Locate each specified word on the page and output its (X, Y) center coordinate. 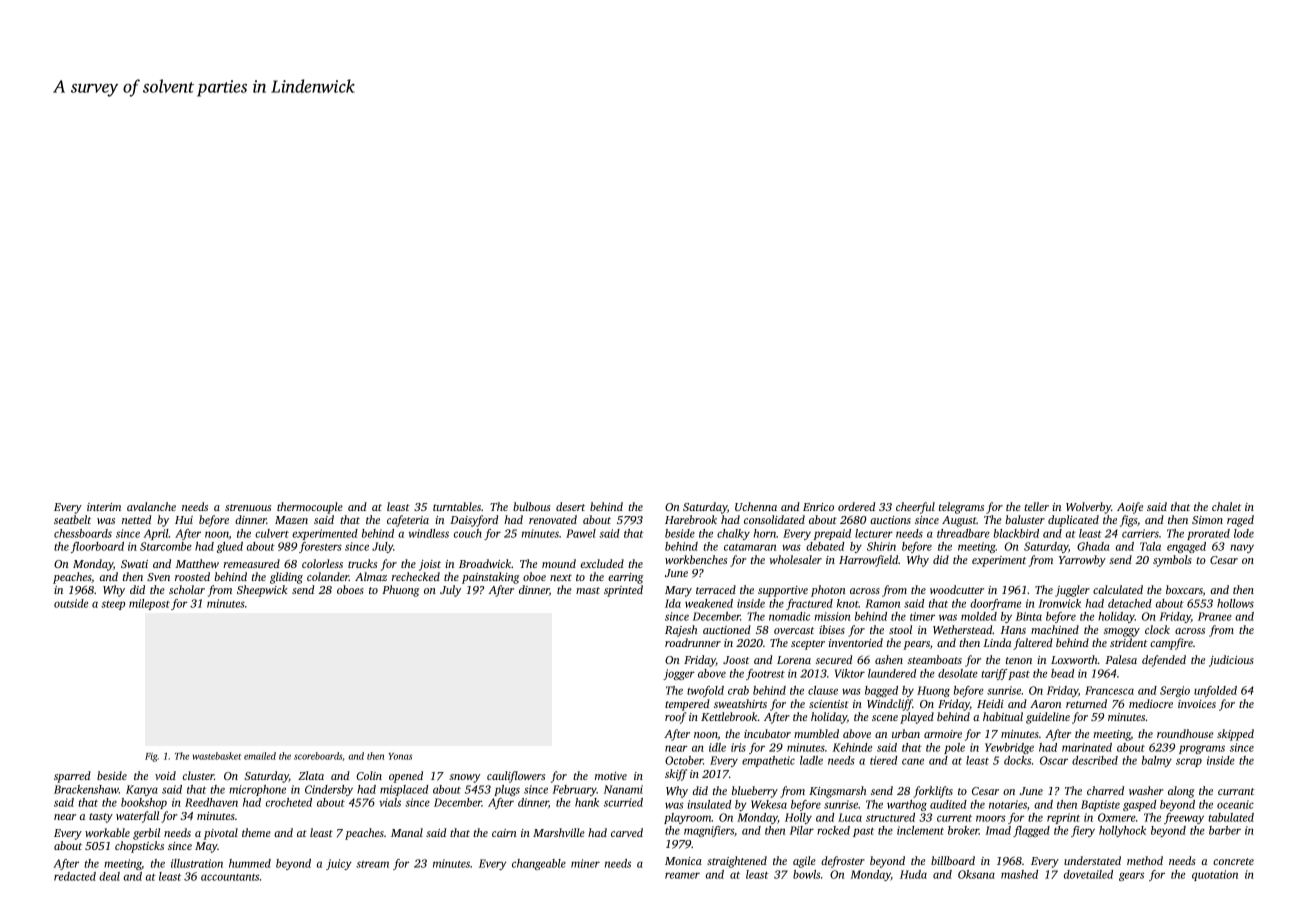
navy (1242, 548)
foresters (320, 547)
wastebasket (217, 756)
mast (588, 590)
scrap (1189, 762)
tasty (101, 818)
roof (675, 718)
